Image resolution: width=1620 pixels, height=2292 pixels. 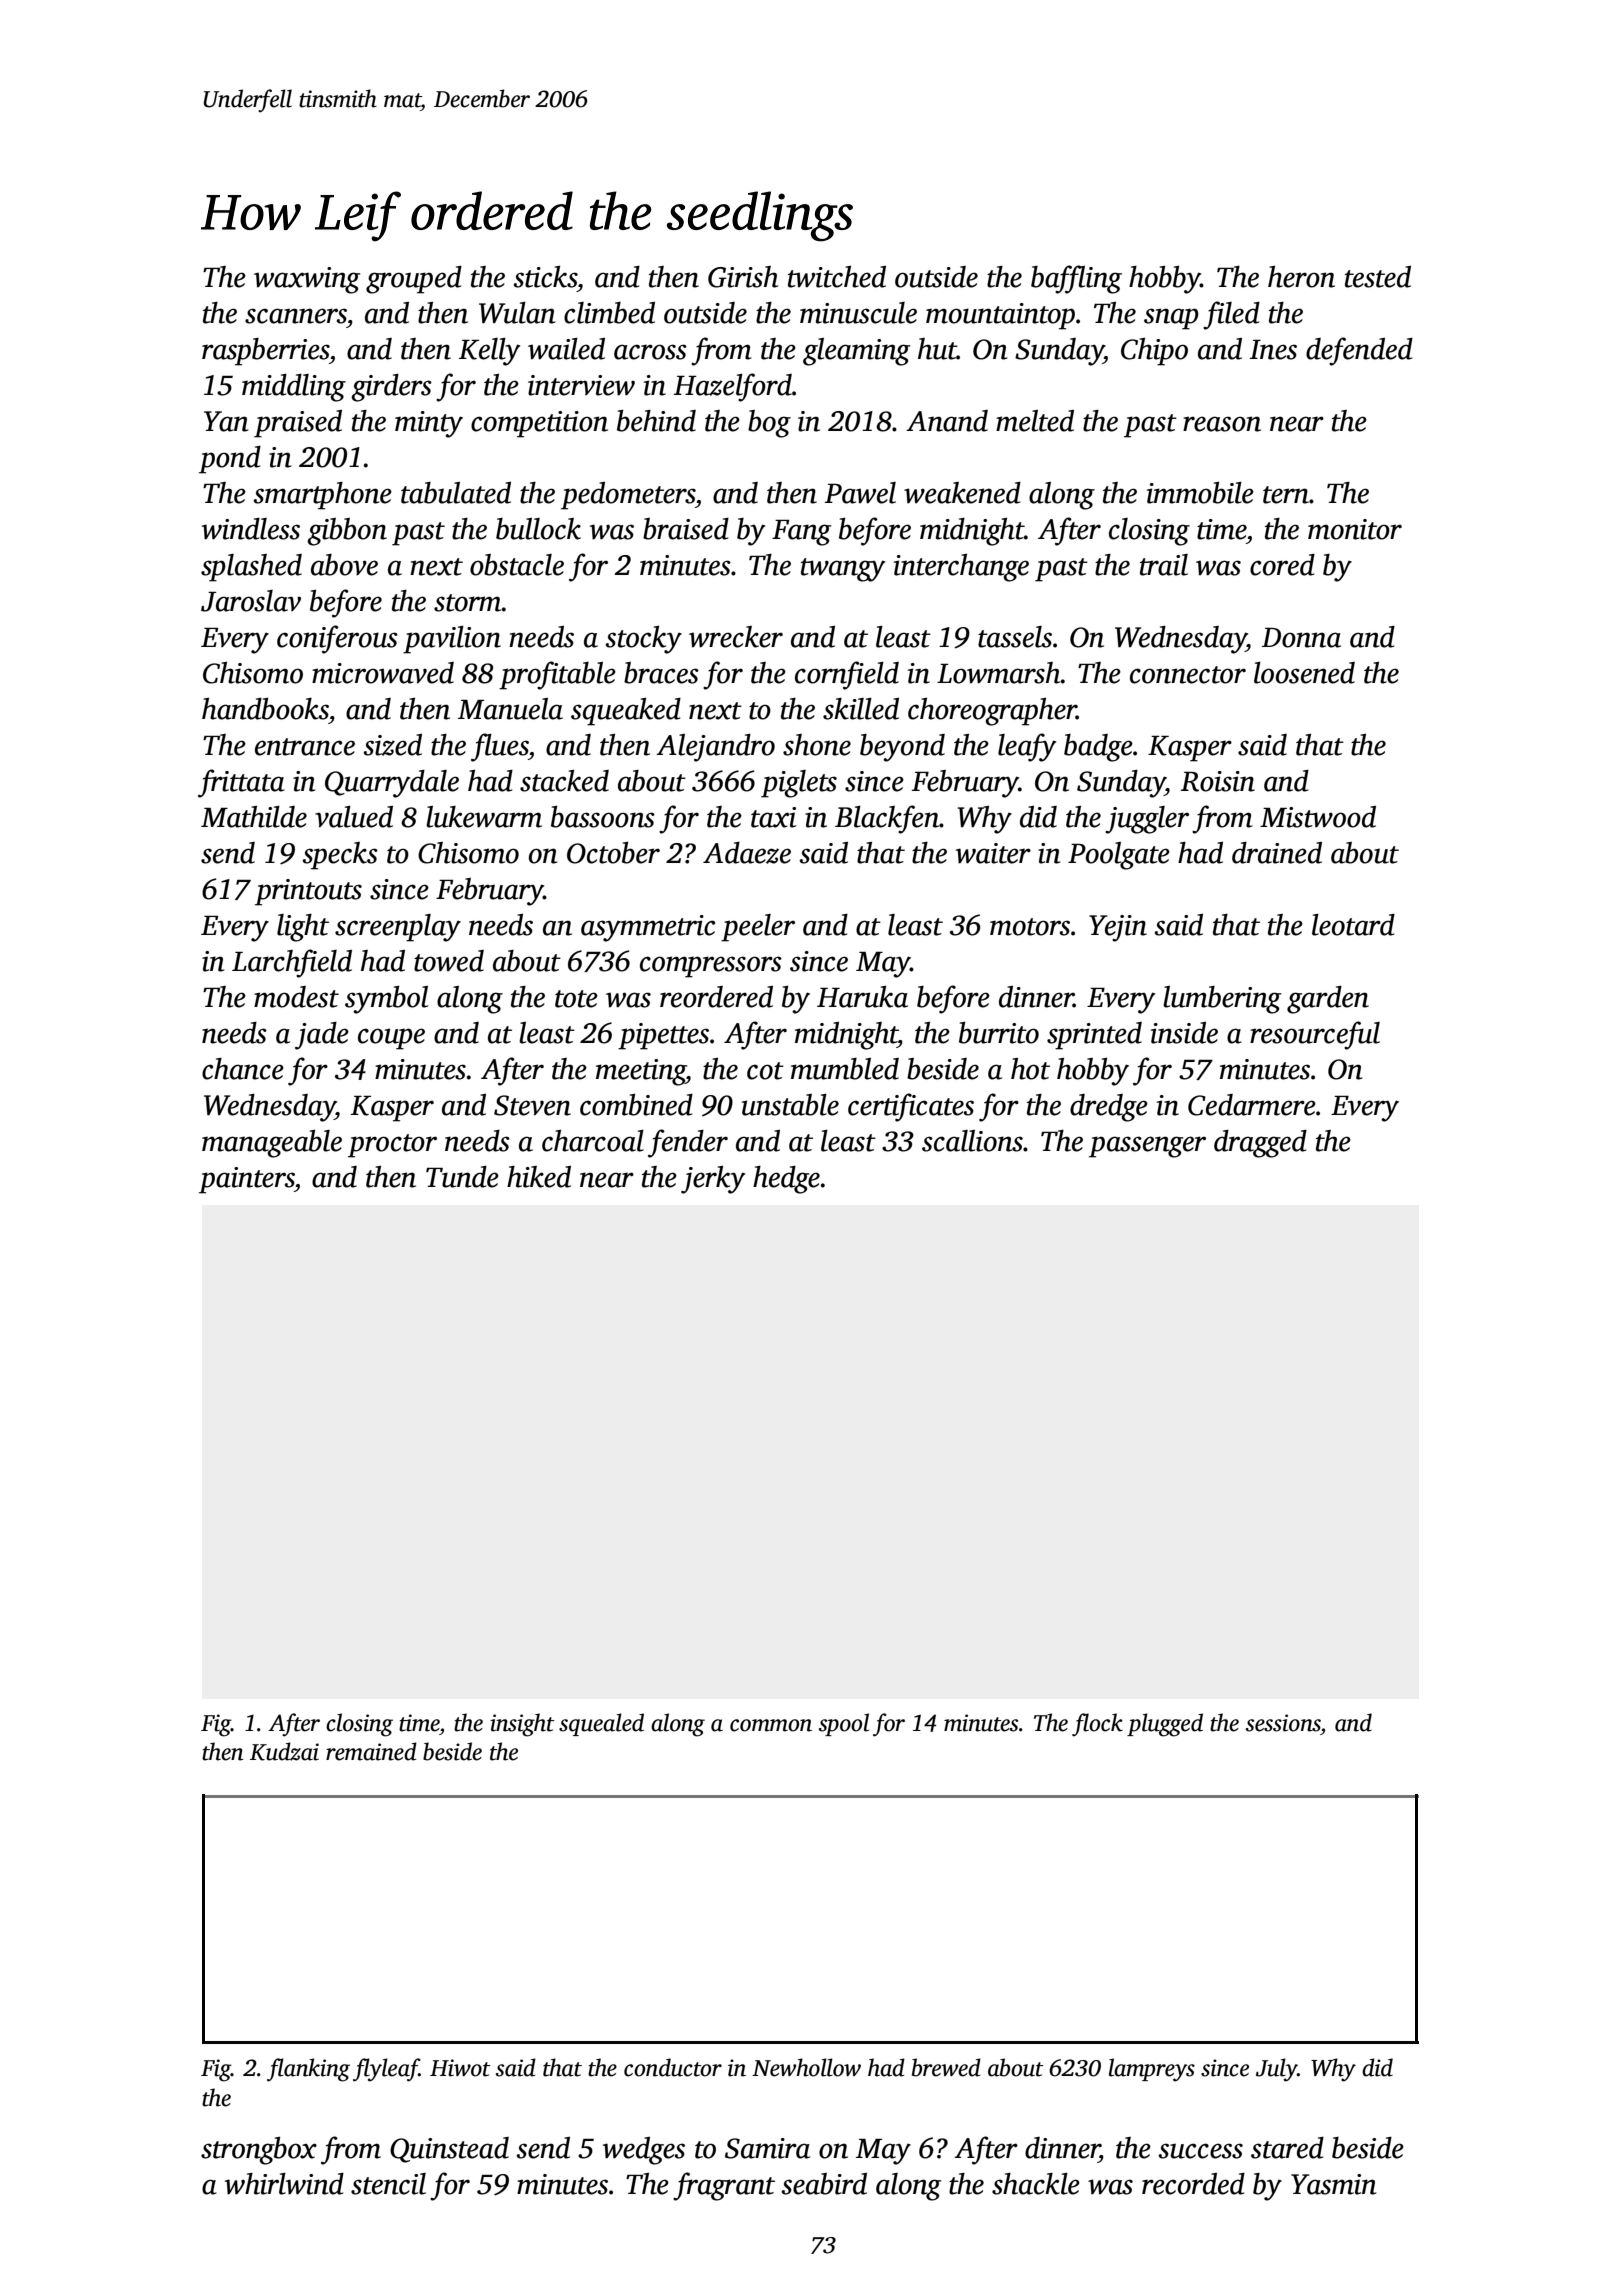 What do you see at coordinates (1304, 673) in the image?
I see `loosened` at bounding box center [1304, 673].
